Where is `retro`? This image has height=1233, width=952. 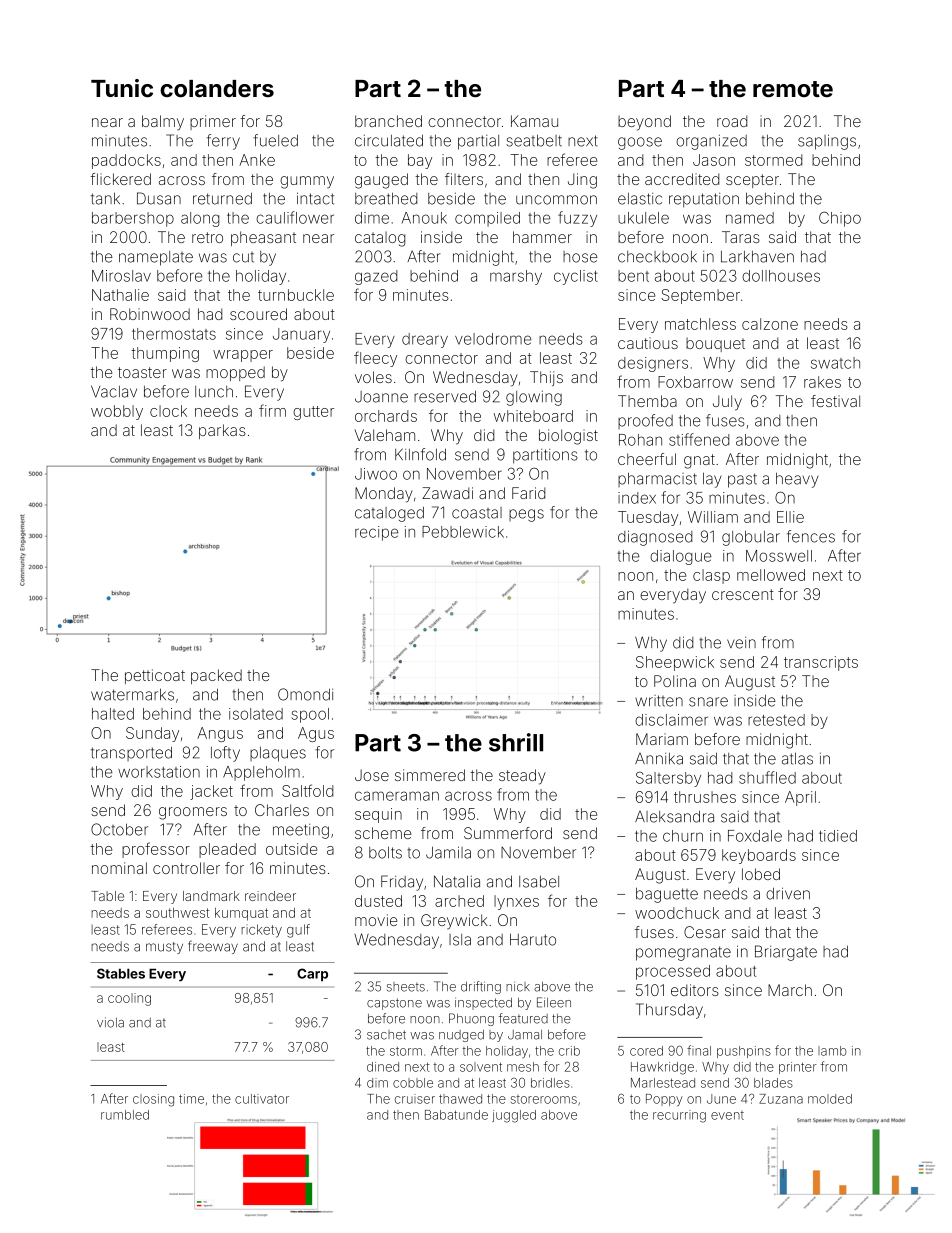 retro is located at coordinates (207, 237).
